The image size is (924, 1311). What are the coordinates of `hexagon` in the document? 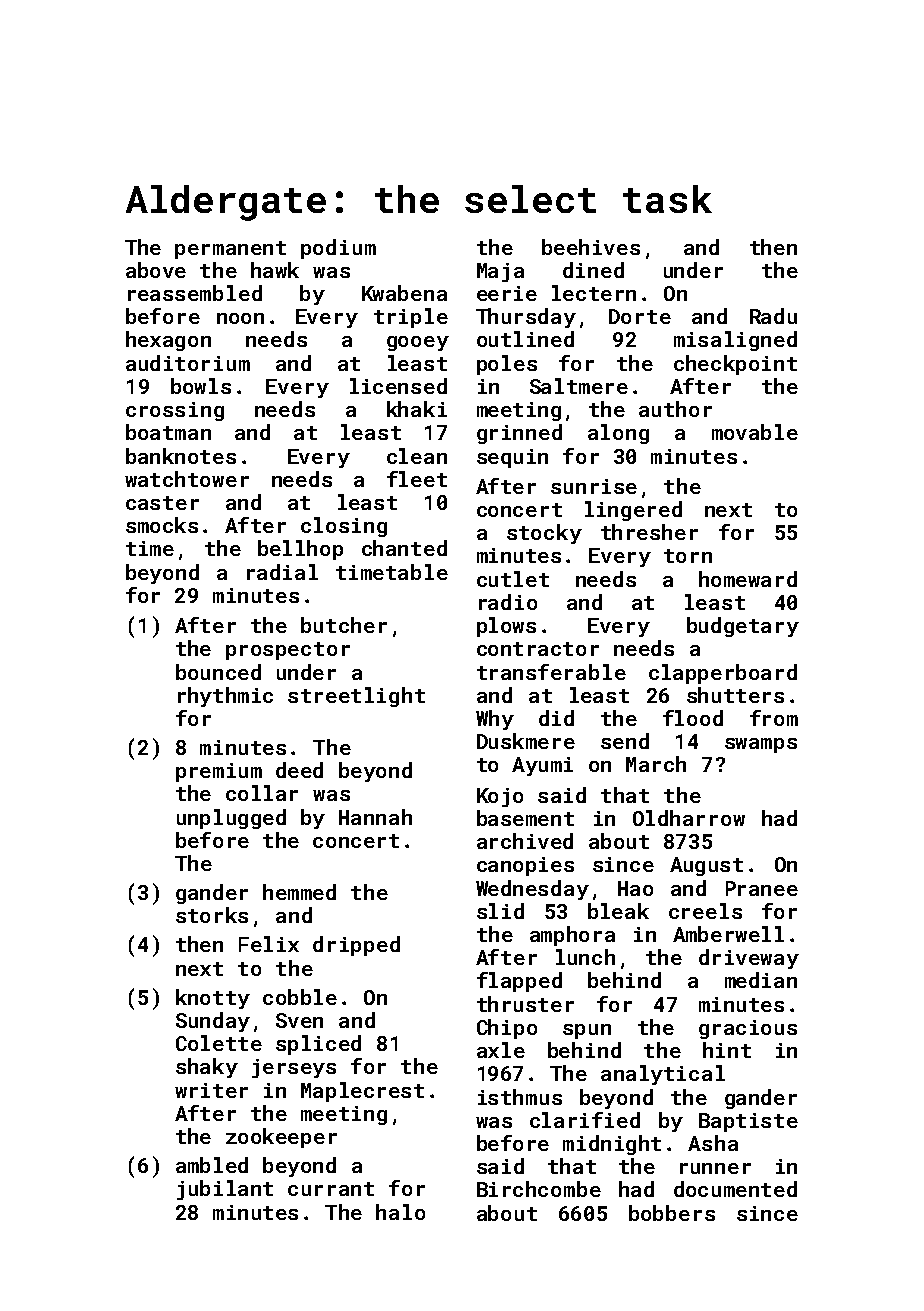 It's located at (168, 341).
